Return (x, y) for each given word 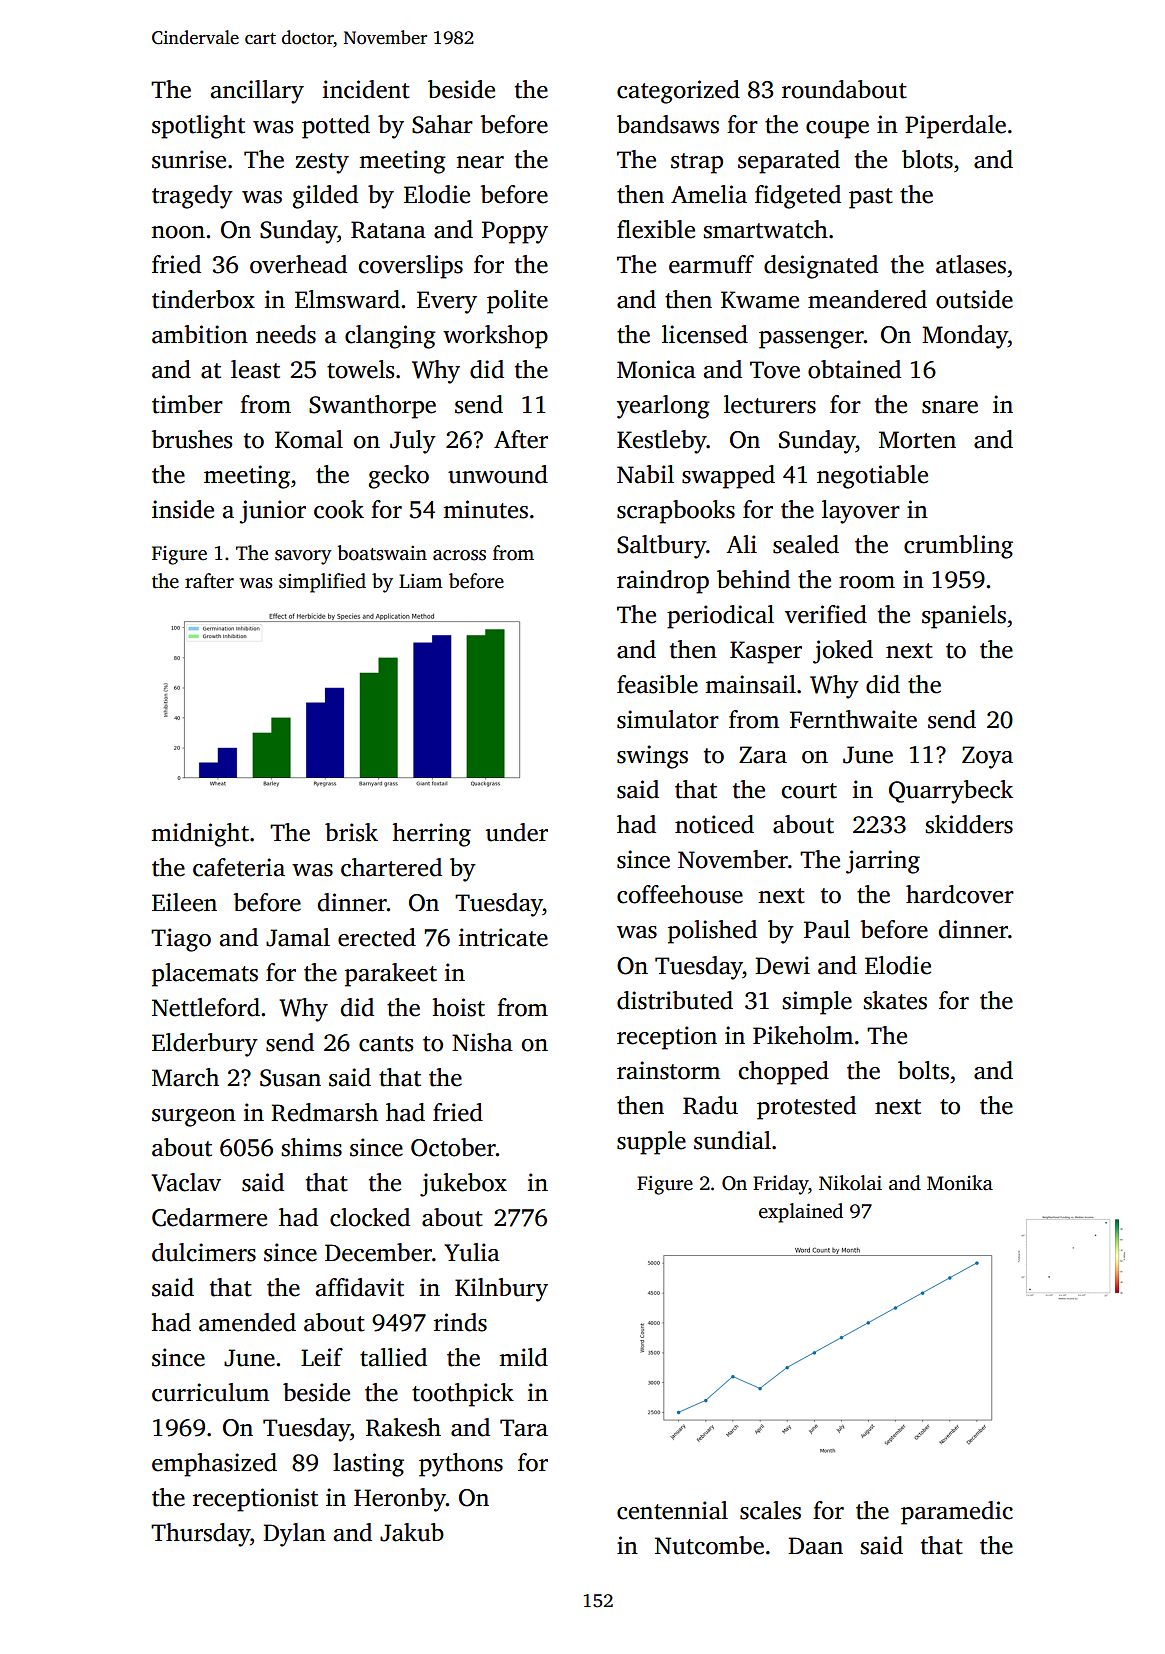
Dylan (294, 1535)
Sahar (442, 124)
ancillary (257, 92)
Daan (815, 1546)
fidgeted (798, 197)
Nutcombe (709, 1545)
